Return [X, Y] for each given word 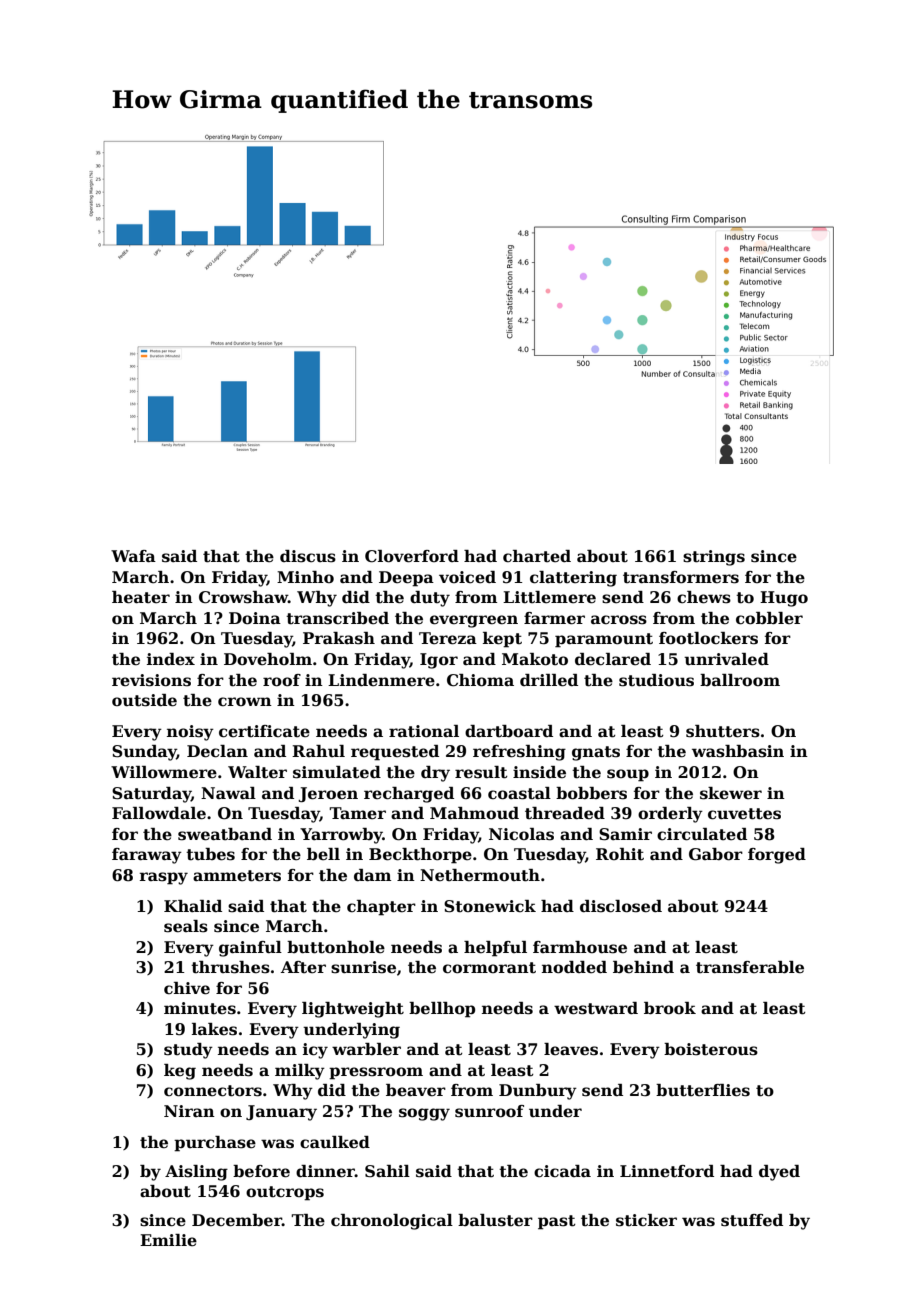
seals [186, 926]
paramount [604, 640]
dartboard [509, 731]
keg [180, 1072]
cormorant [489, 968]
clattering [573, 579]
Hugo [784, 599]
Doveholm [268, 659]
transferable [750, 967]
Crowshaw [243, 597]
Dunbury [538, 1092]
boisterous [711, 1049]
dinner [325, 1171]
